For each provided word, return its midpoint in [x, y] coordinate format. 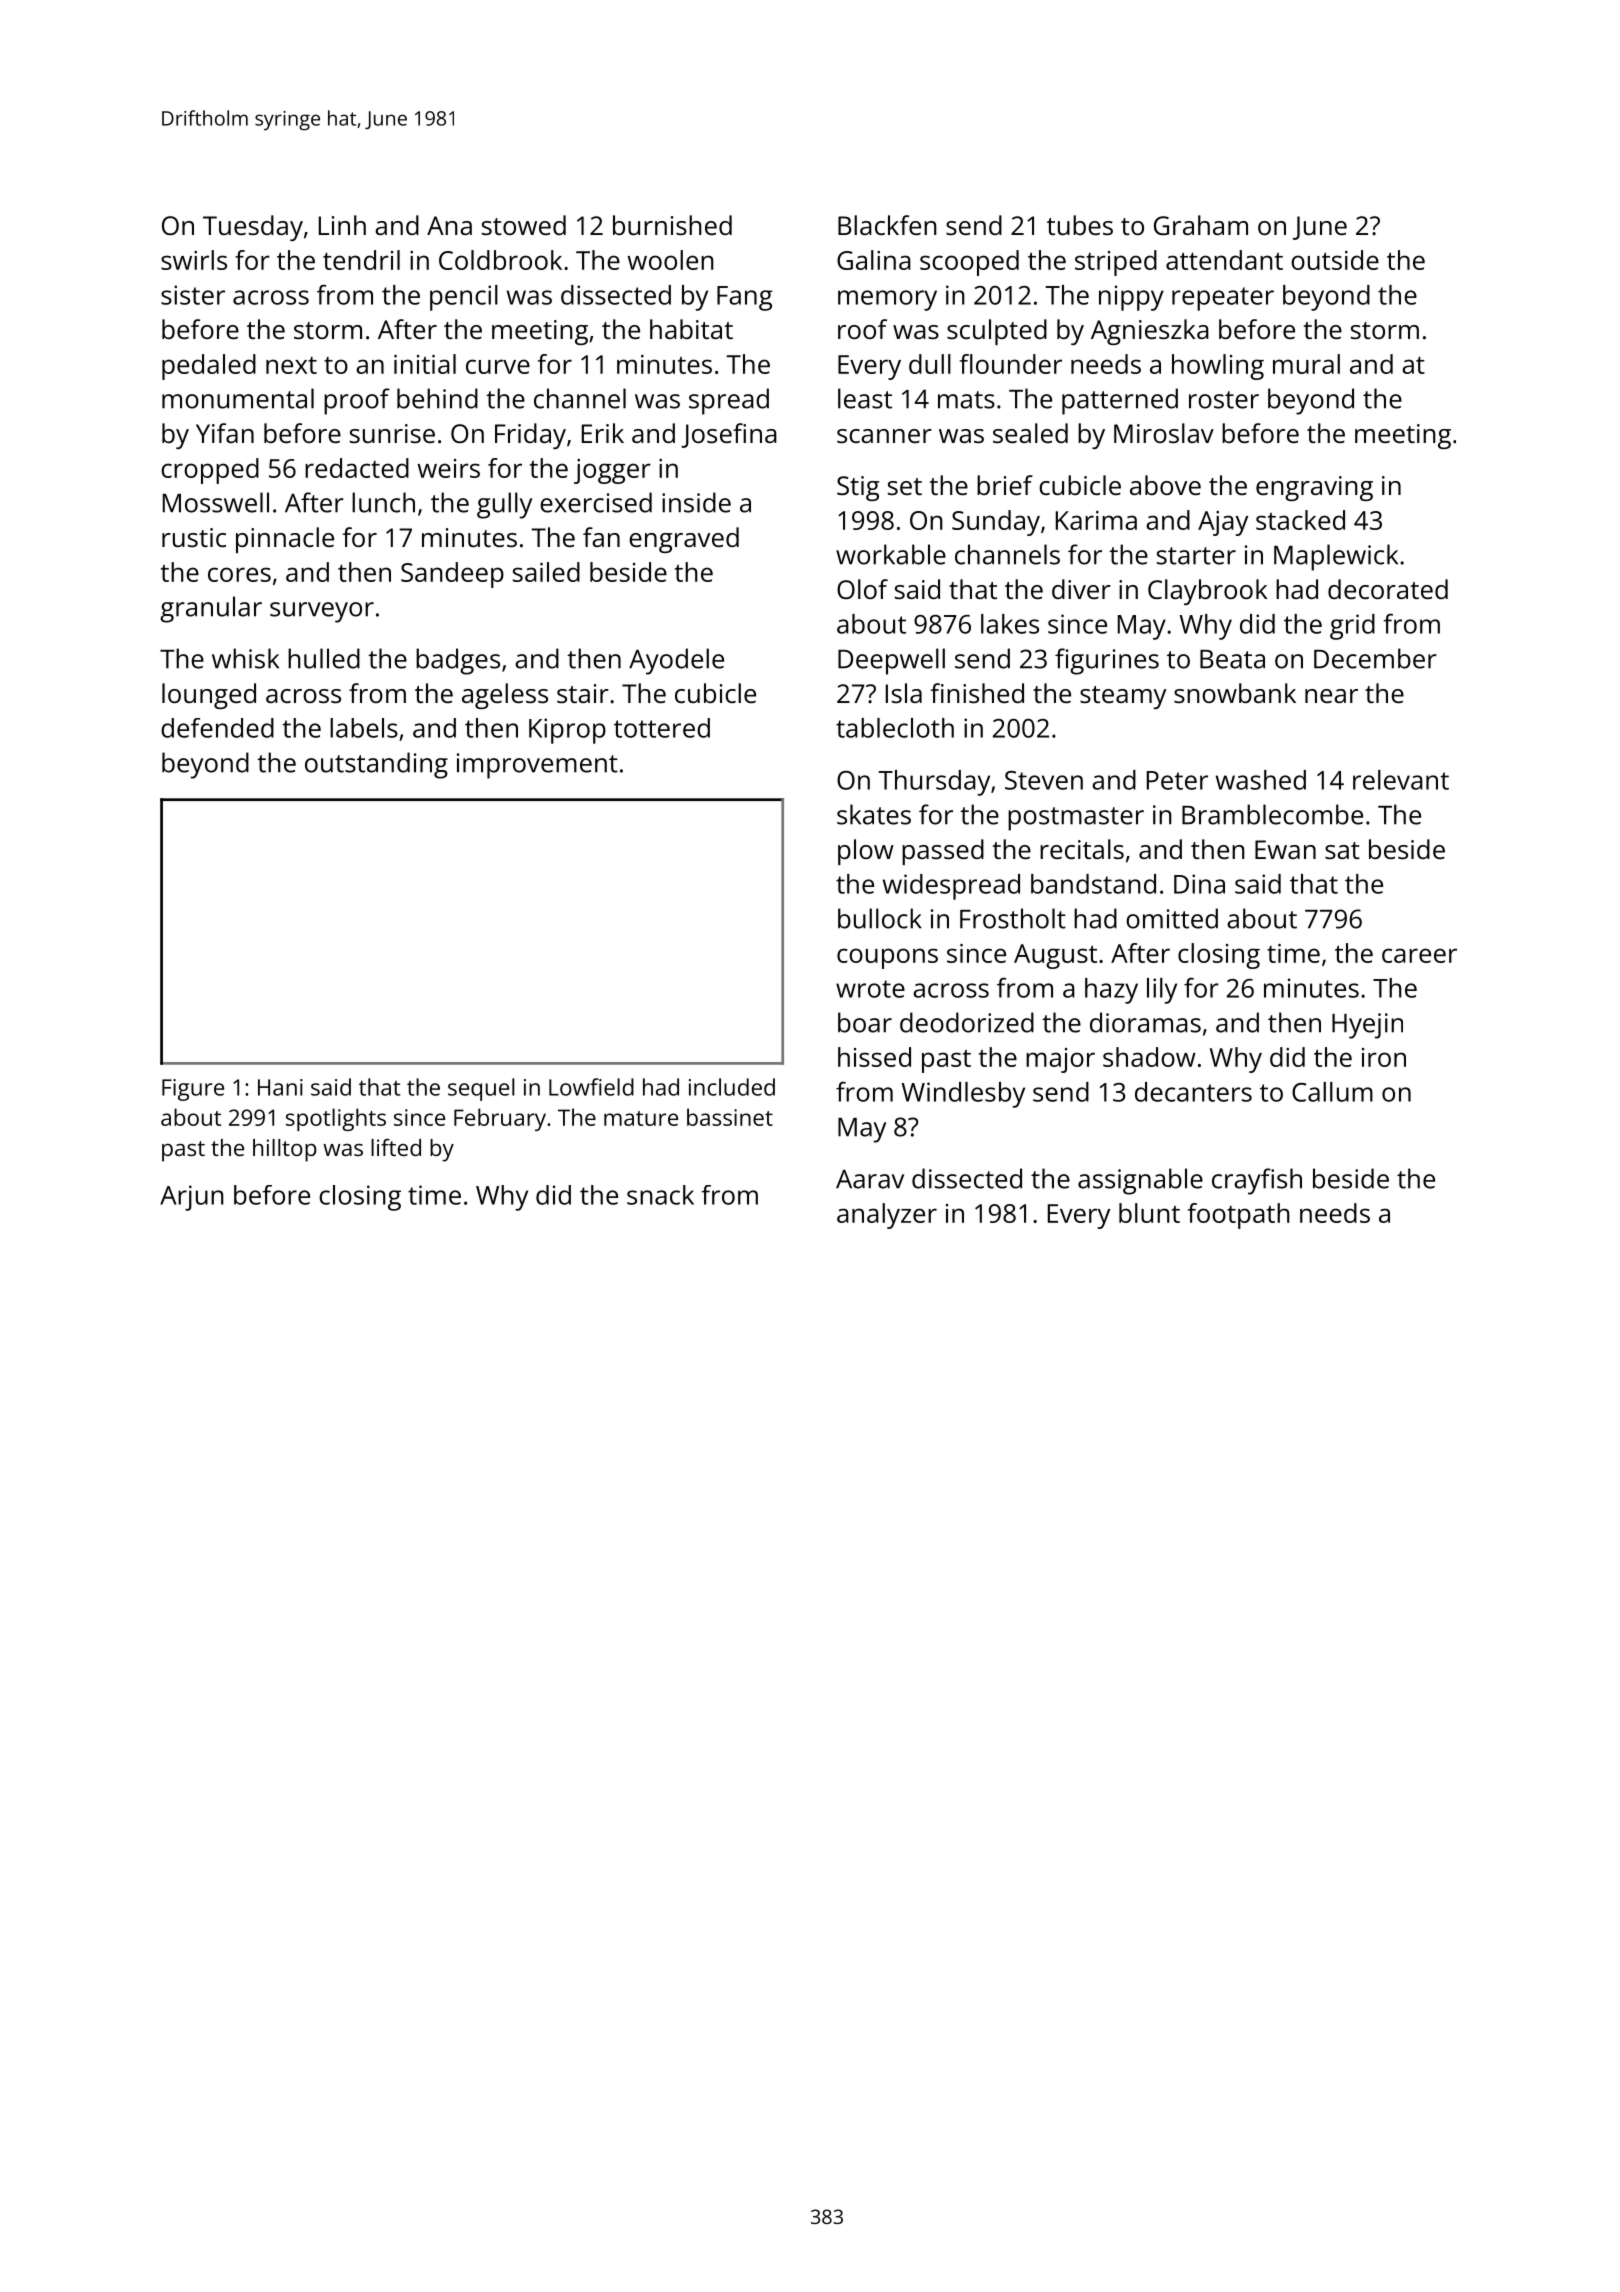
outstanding [376, 765]
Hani [280, 1087]
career [1419, 955]
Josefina [729, 435]
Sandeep [452, 575]
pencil [464, 298]
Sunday [996, 523]
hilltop [284, 1150]
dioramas [1145, 1022]
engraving [1314, 488]
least [865, 398]
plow [866, 852]
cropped [210, 471]
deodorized [967, 1022]
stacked [1300, 520]
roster [1224, 400]
